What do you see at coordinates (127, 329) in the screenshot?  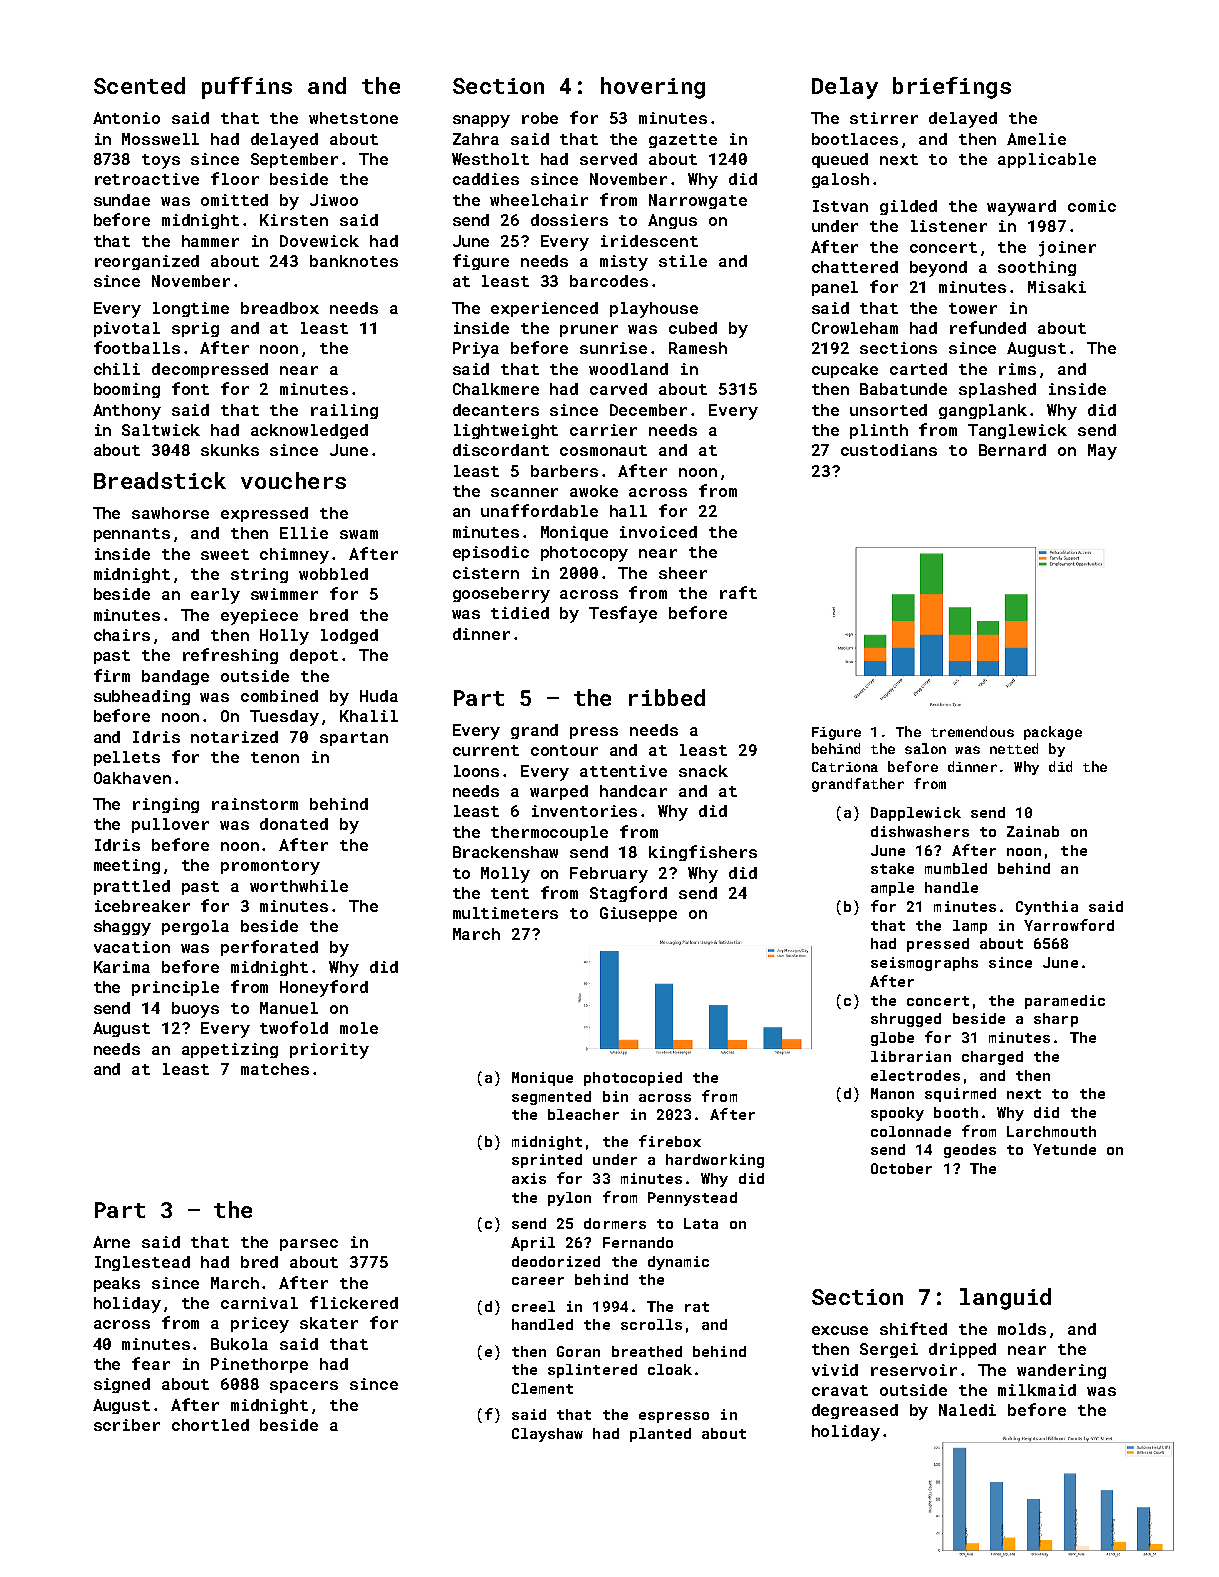 I see `pivotal` at bounding box center [127, 329].
